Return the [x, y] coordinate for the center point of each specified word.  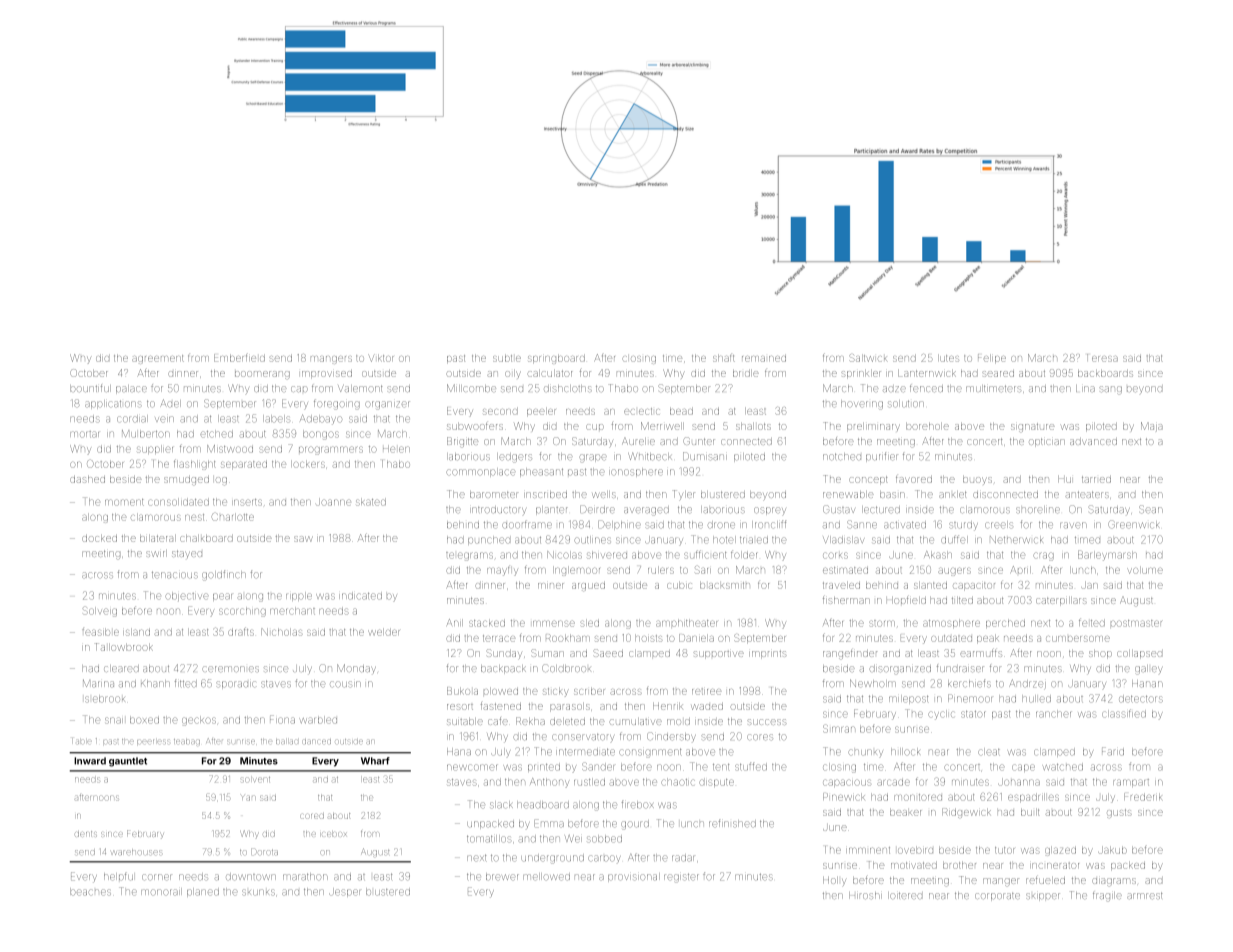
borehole [927, 427]
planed [203, 892]
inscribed [546, 495]
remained [764, 359]
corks [835, 555]
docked [99, 539]
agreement [158, 359]
